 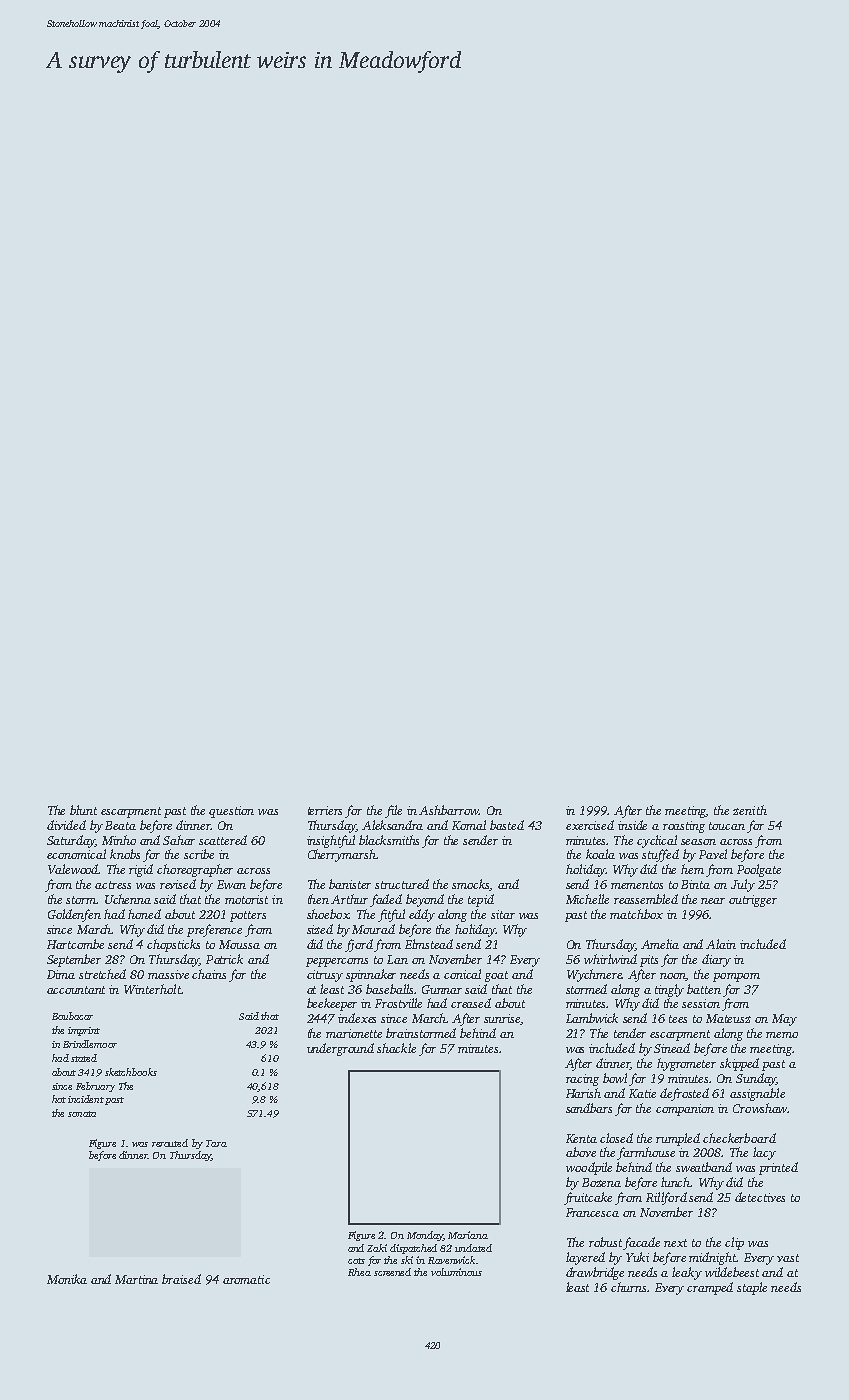 What do you see at coordinates (750, 810) in the screenshot?
I see `zenith` at bounding box center [750, 810].
